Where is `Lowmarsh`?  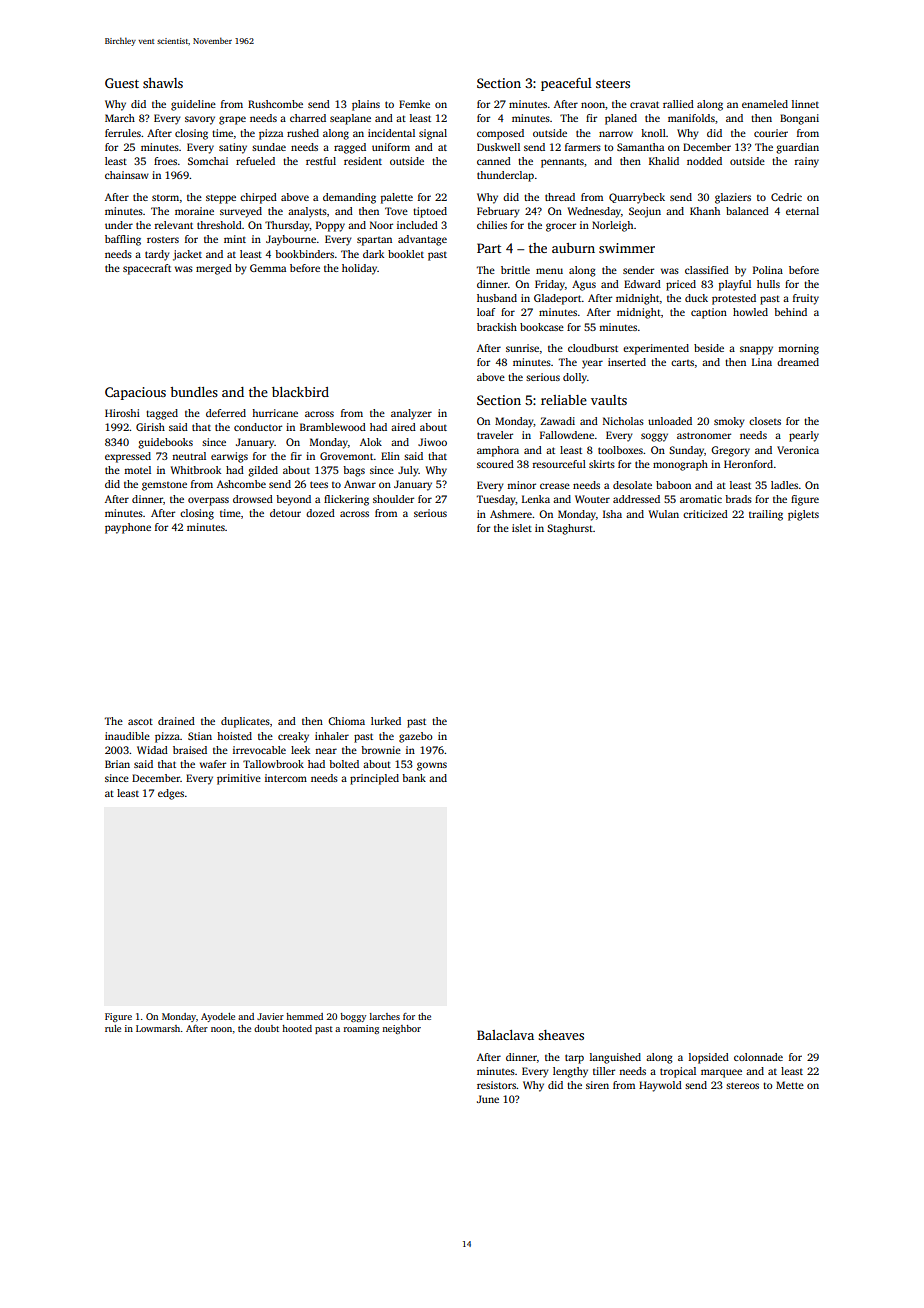
Lowmarsh is located at coordinates (158, 1028).
